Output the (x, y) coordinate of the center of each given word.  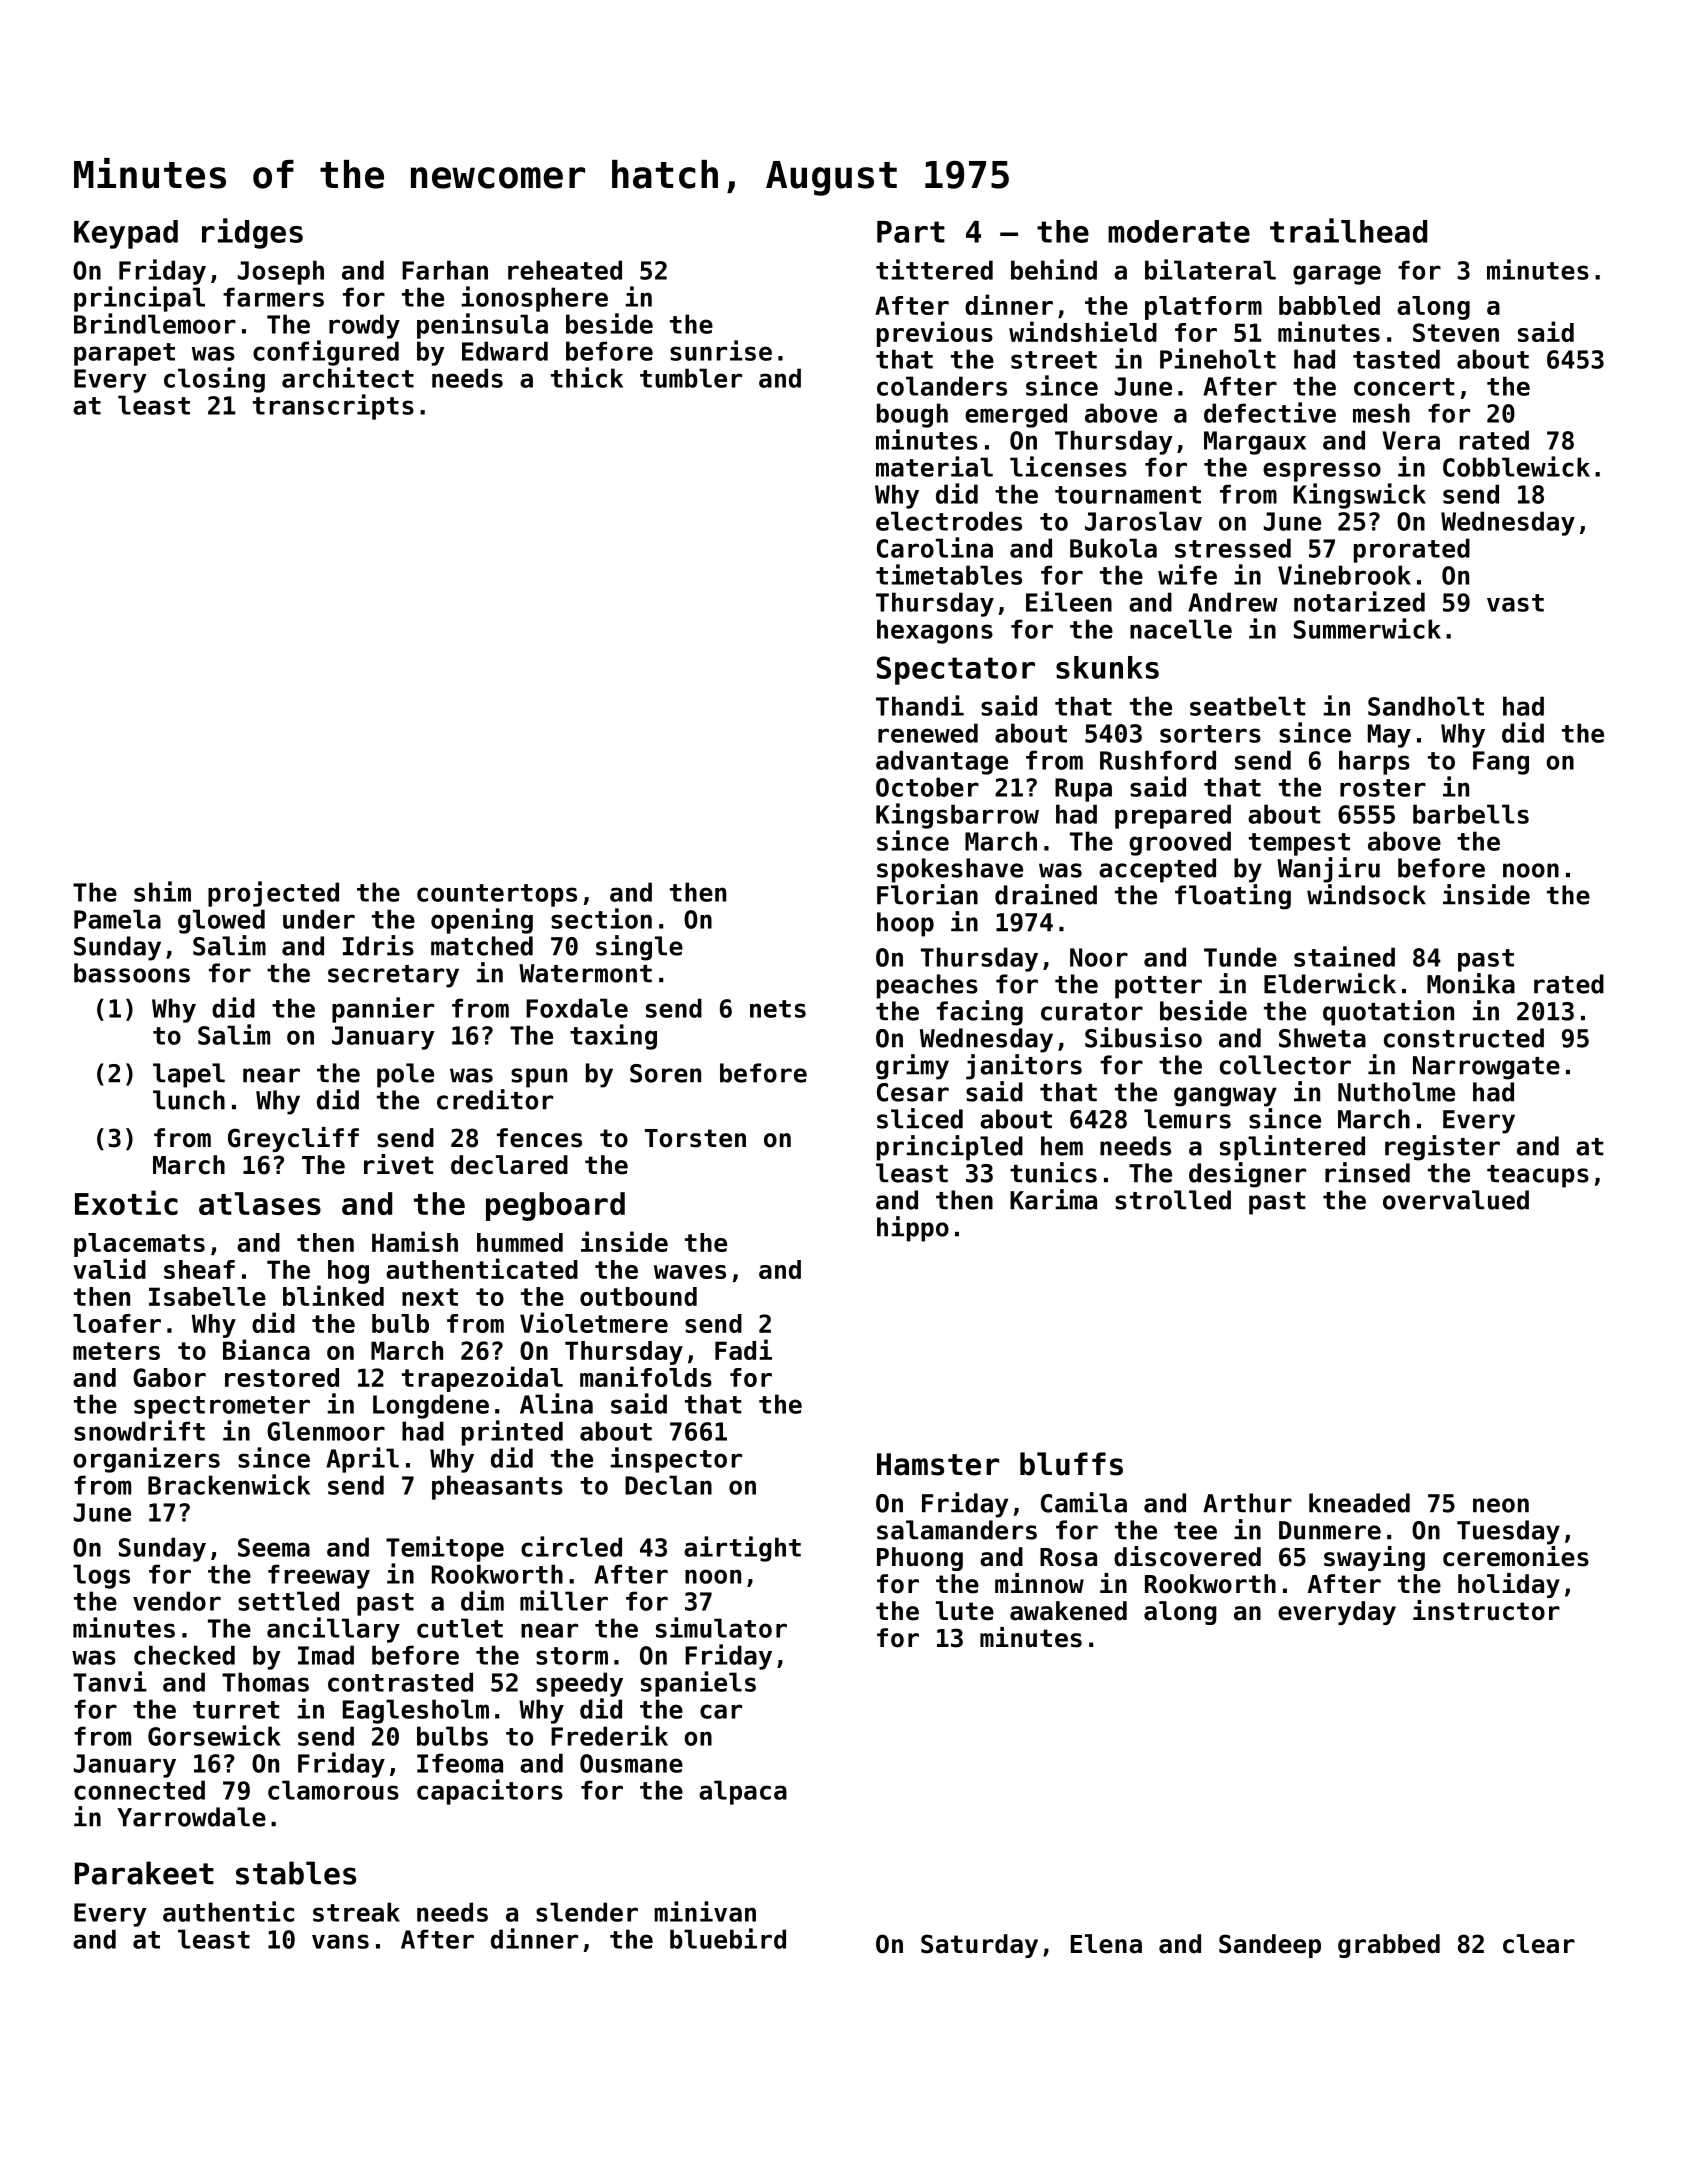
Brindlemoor (155, 323)
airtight (742, 1549)
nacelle (1181, 629)
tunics (1053, 1172)
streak (356, 1912)
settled (288, 1601)
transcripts (333, 407)
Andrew (1233, 602)
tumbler (691, 378)
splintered (1292, 1148)
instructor (1486, 1610)
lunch (189, 1100)
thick (587, 377)
